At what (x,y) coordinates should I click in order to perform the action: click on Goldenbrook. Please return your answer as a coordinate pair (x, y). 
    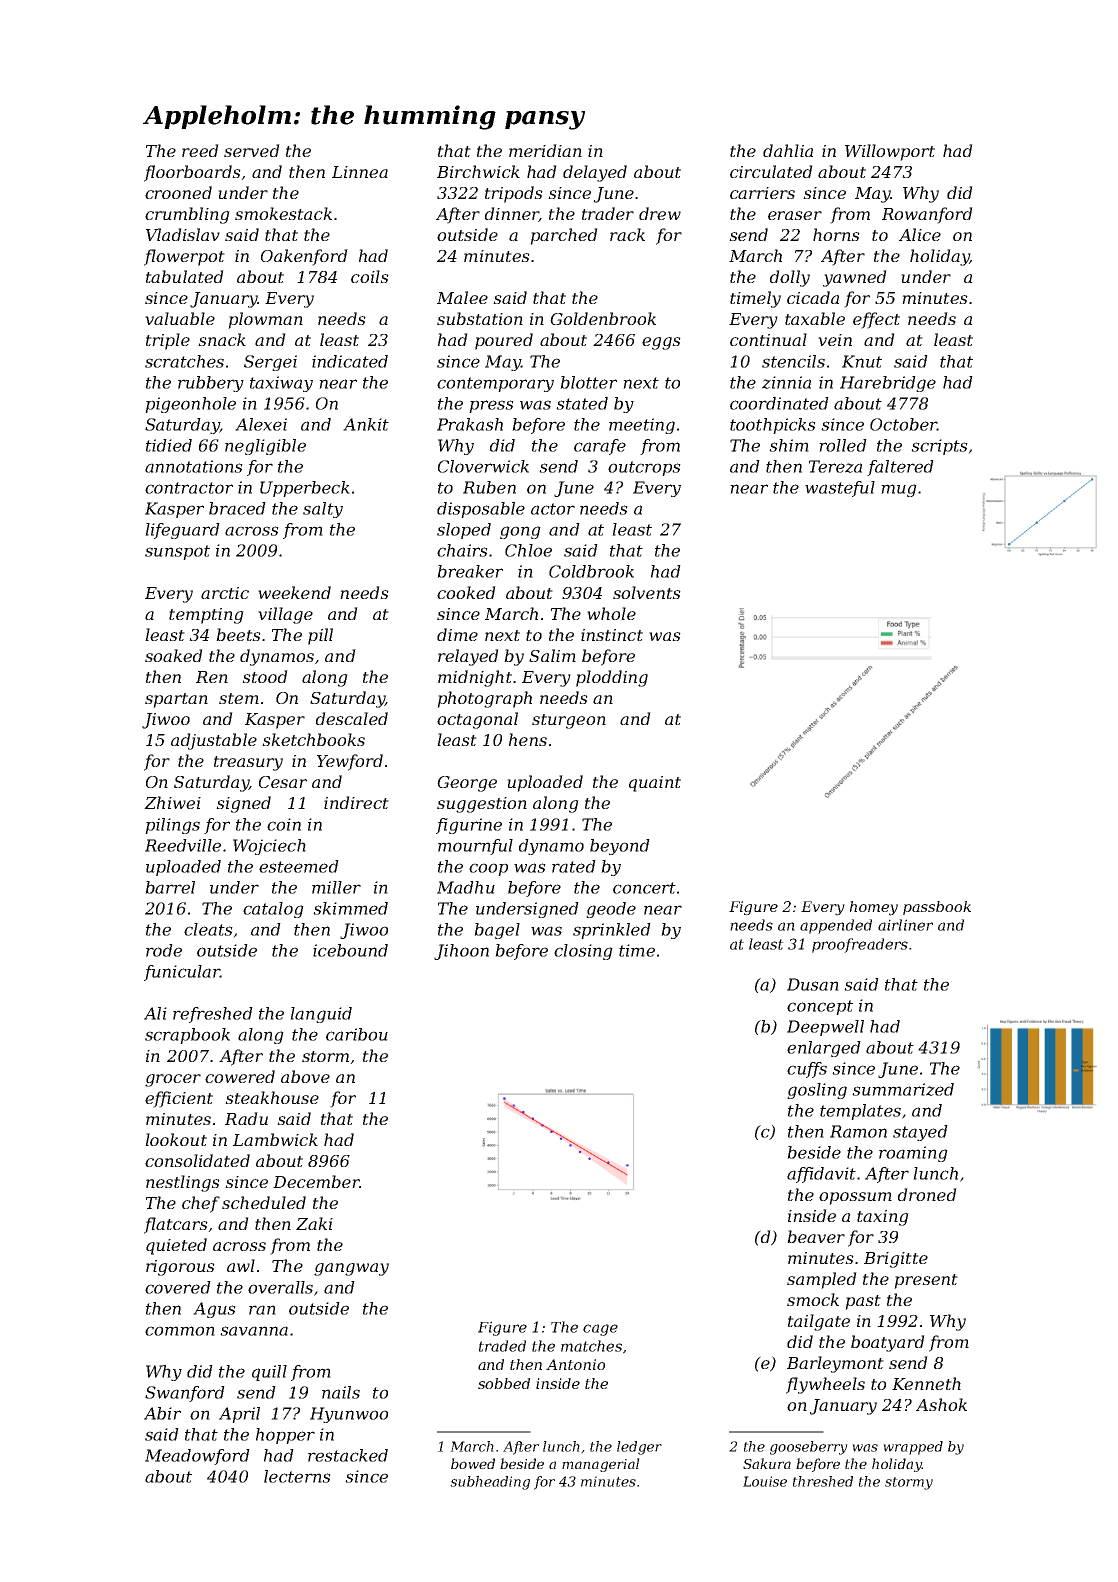
    Looking at the image, I should click on (603, 318).
